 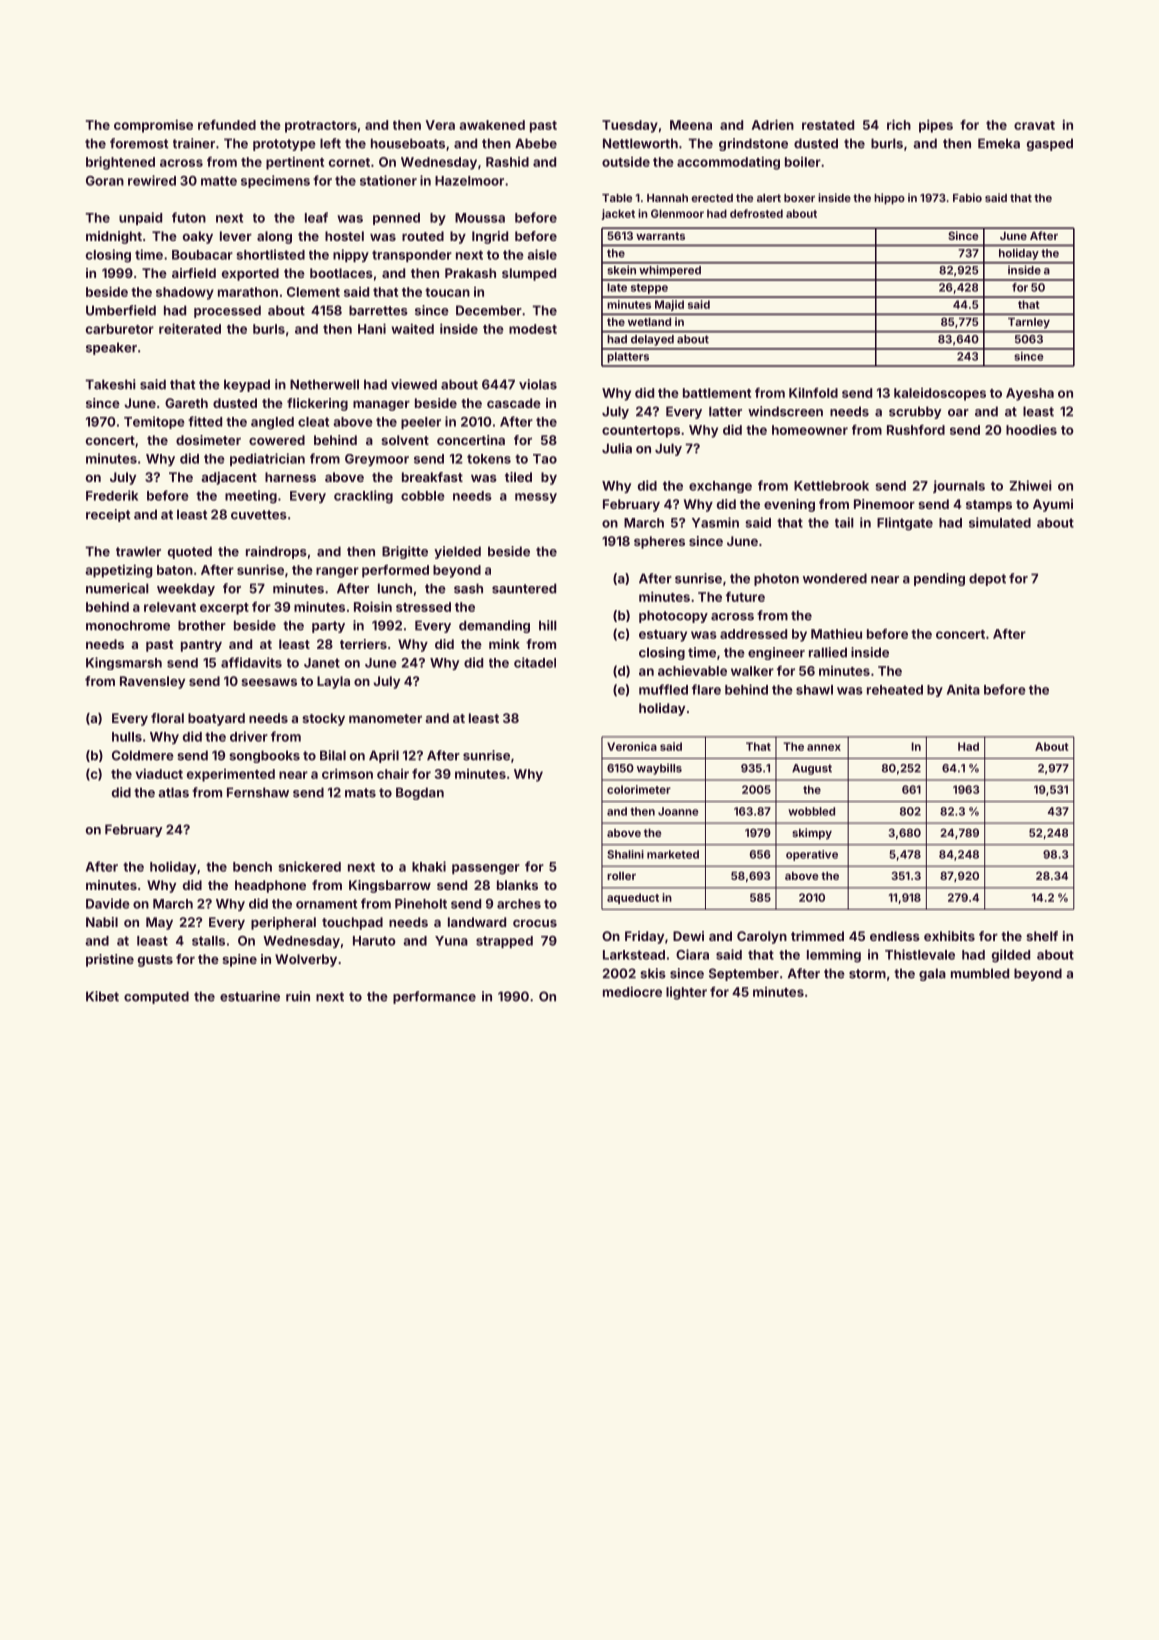 What do you see at coordinates (250, 996) in the image?
I see `estuarine` at bounding box center [250, 996].
